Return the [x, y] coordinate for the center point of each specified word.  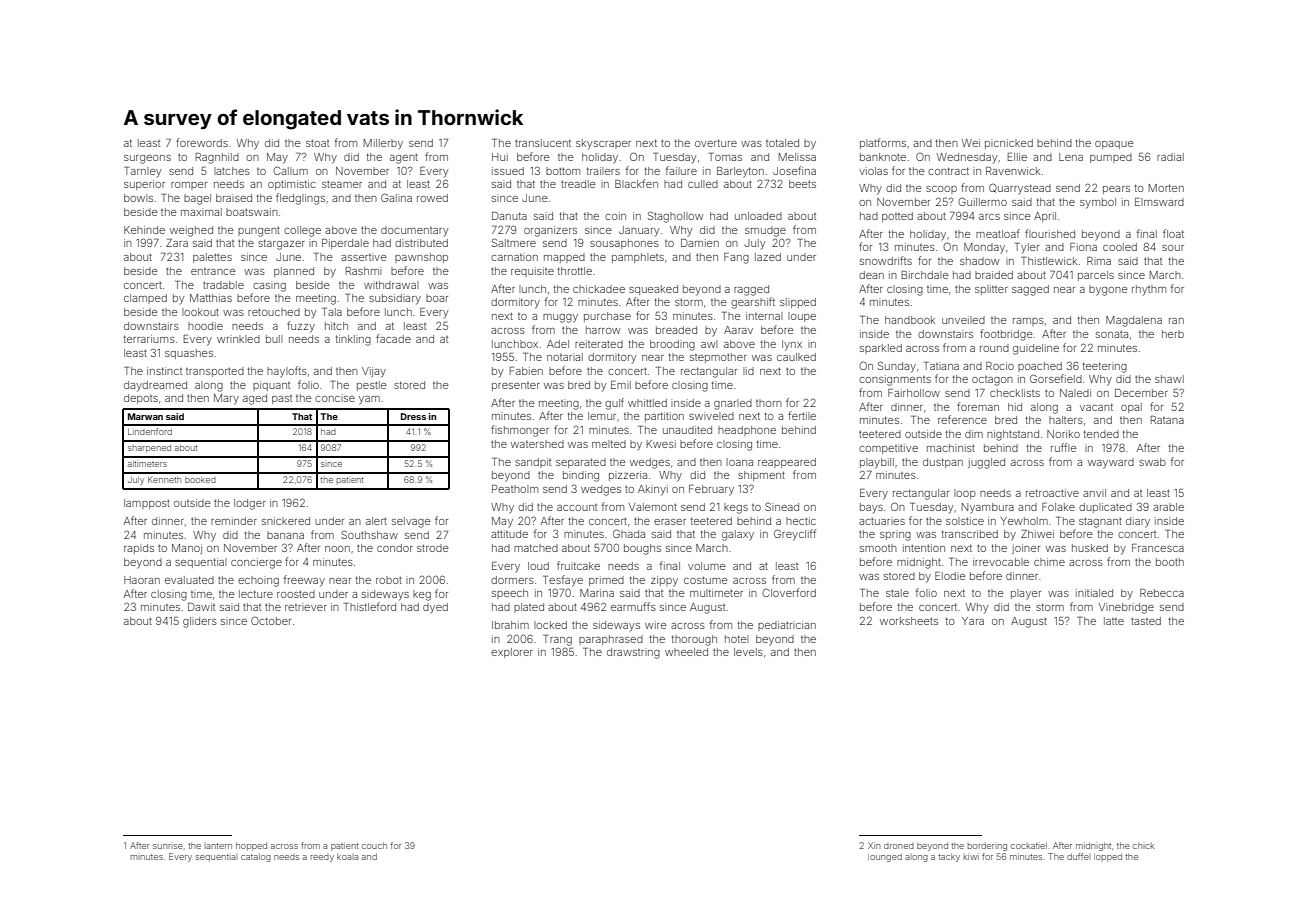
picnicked [1009, 144]
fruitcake [578, 565]
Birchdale [925, 275]
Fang [736, 258]
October [271, 620]
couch [374, 845]
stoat [317, 143]
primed [606, 581]
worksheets [909, 621]
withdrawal [391, 285]
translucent [543, 143]
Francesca [1158, 548]
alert [376, 521]
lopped [1108, 857]
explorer [512, 653]
